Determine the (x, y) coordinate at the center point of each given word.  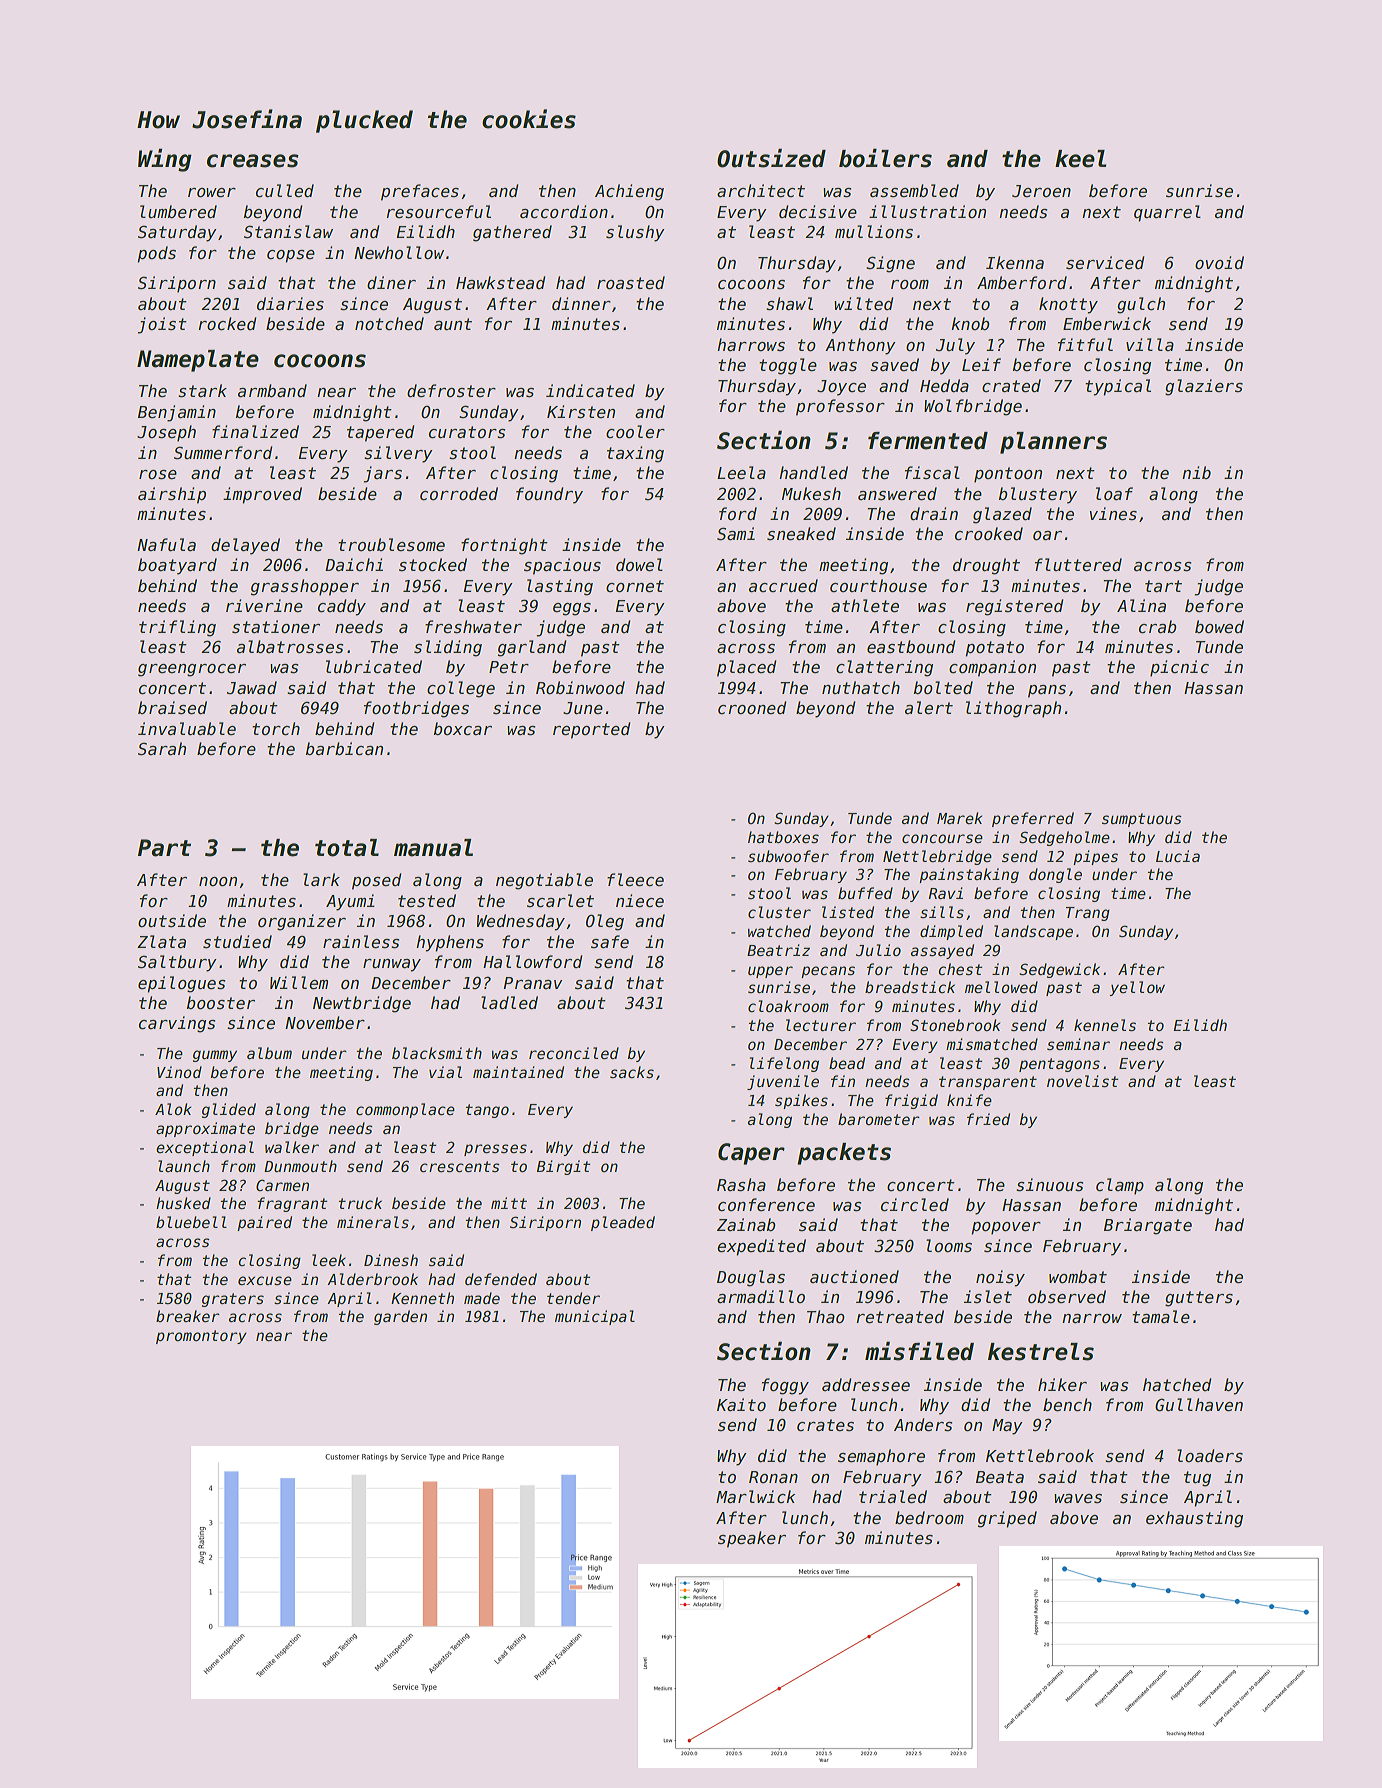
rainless (361, 942)
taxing (635, 454)
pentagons (1059, 1065)
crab (1158, 626)
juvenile (783, 1082)
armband (272, 390)
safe (610, 941)
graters (233, 1300)
